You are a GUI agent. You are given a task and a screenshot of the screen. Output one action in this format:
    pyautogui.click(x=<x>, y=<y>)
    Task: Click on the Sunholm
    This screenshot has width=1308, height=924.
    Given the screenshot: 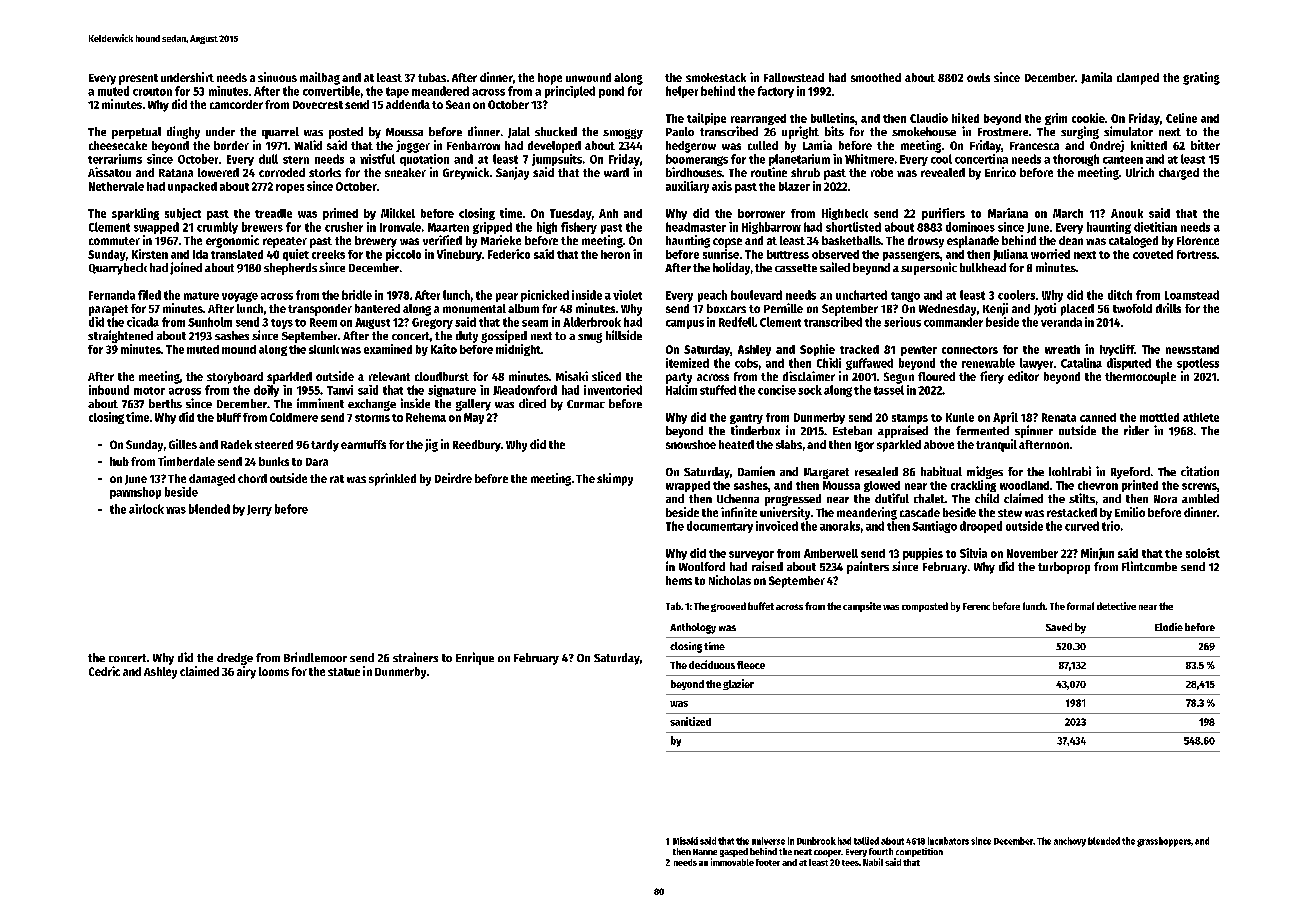 What is the action you would take?
    pyautogui.click(x=210, y=322)
